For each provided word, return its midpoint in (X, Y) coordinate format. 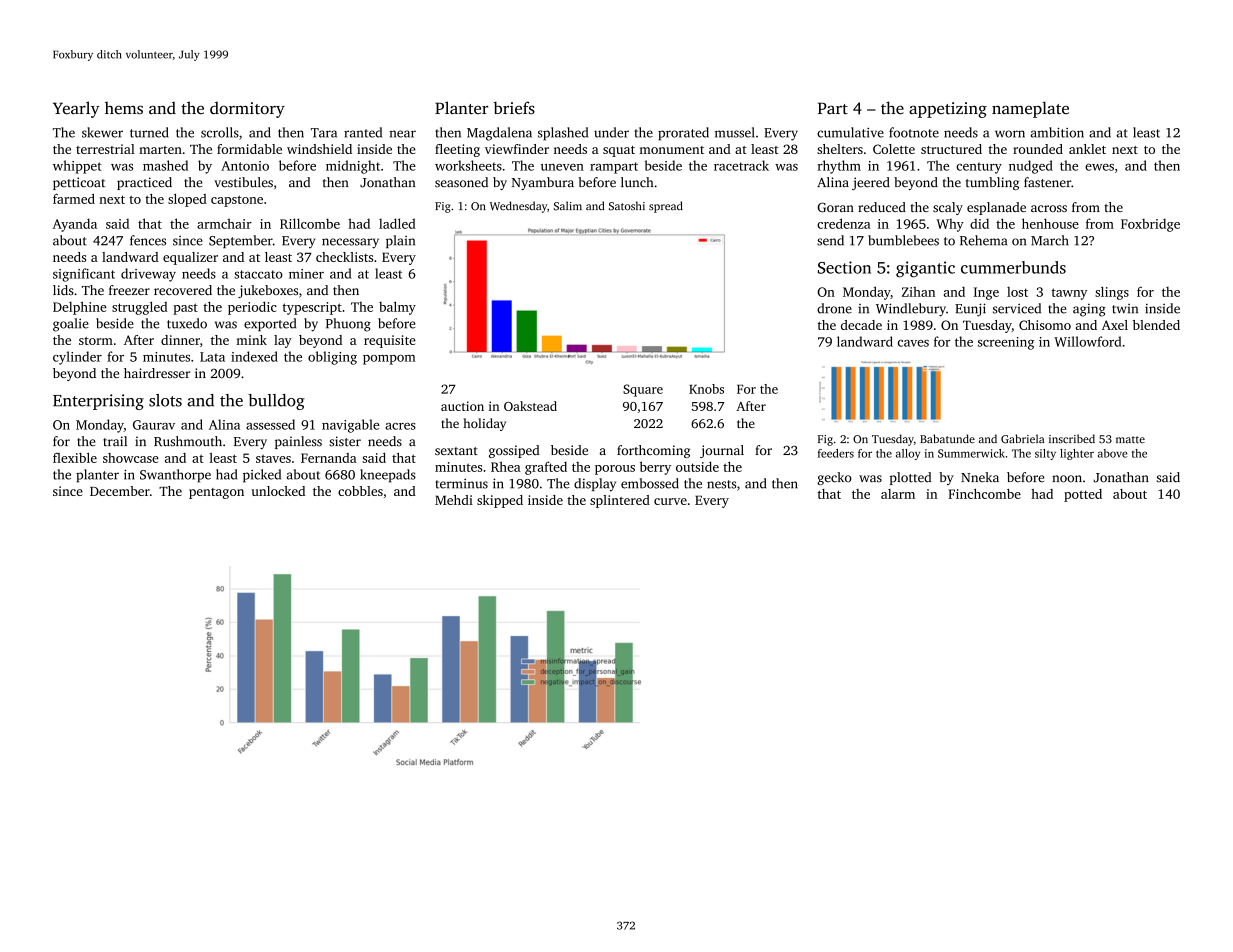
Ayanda (75, 225)
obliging (332, 358)
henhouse (1050, 223)
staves (273, 459)
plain (400, 241)
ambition (1057, 132)
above (1113, 453)
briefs (514, 107)
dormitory (247, 110)
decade (861, 325)
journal (722, 451)
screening (1006, 343)
